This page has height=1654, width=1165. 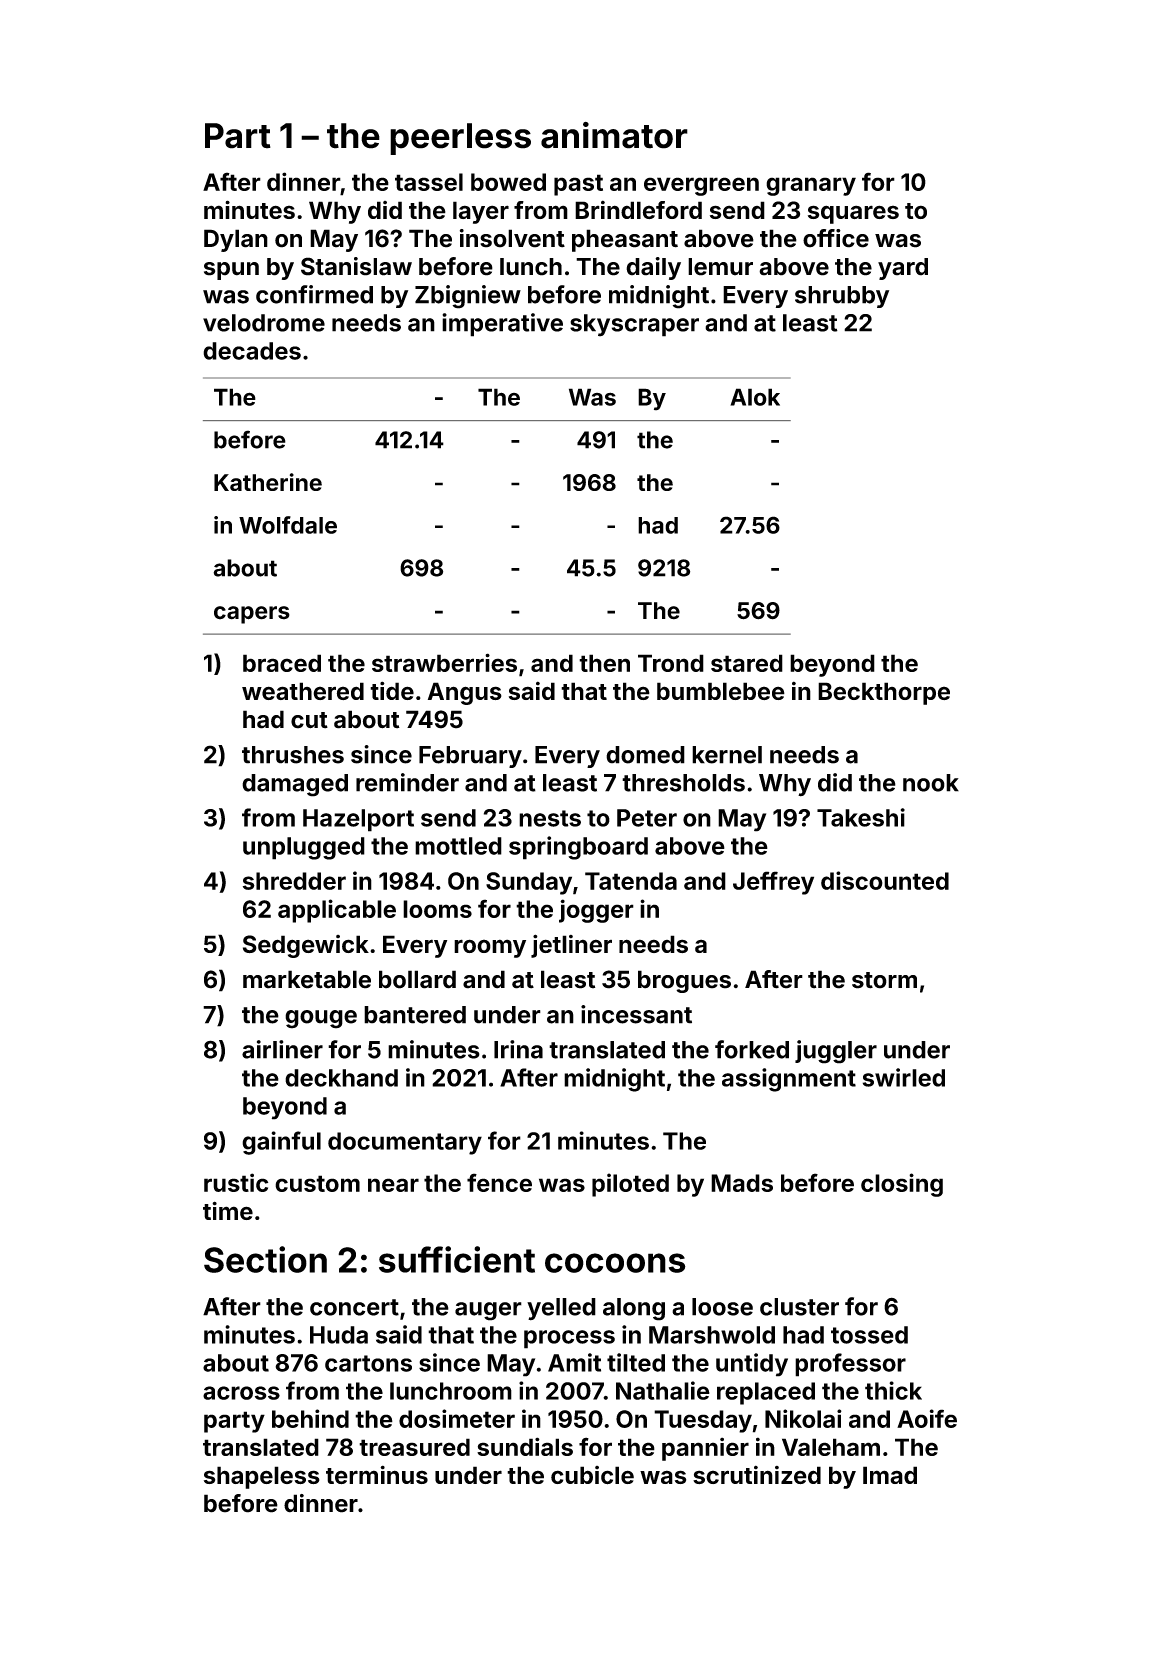 What do you see at coordinates (356, 266) in the page?
I see `Stanislaw` at bounding box center [356, 266].
